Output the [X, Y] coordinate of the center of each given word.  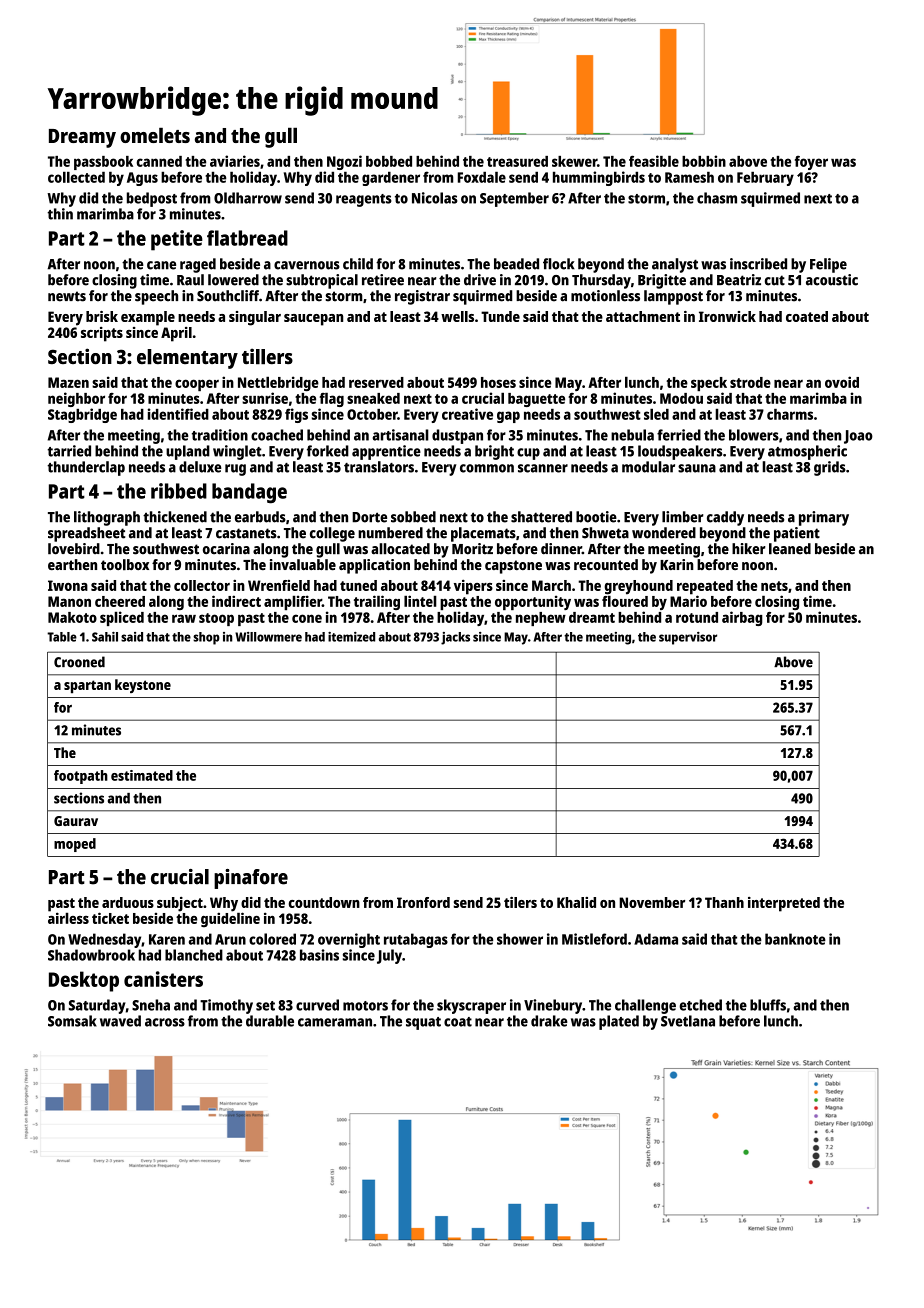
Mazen [68, 382]
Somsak [72, 1021]
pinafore [251, 879]
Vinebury [553, 1006]
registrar [422, 297]
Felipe [828, 265]
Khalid [576, 902]
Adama [656, 939]
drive [480, 280]
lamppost [673, 297]
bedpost [152, 199]
